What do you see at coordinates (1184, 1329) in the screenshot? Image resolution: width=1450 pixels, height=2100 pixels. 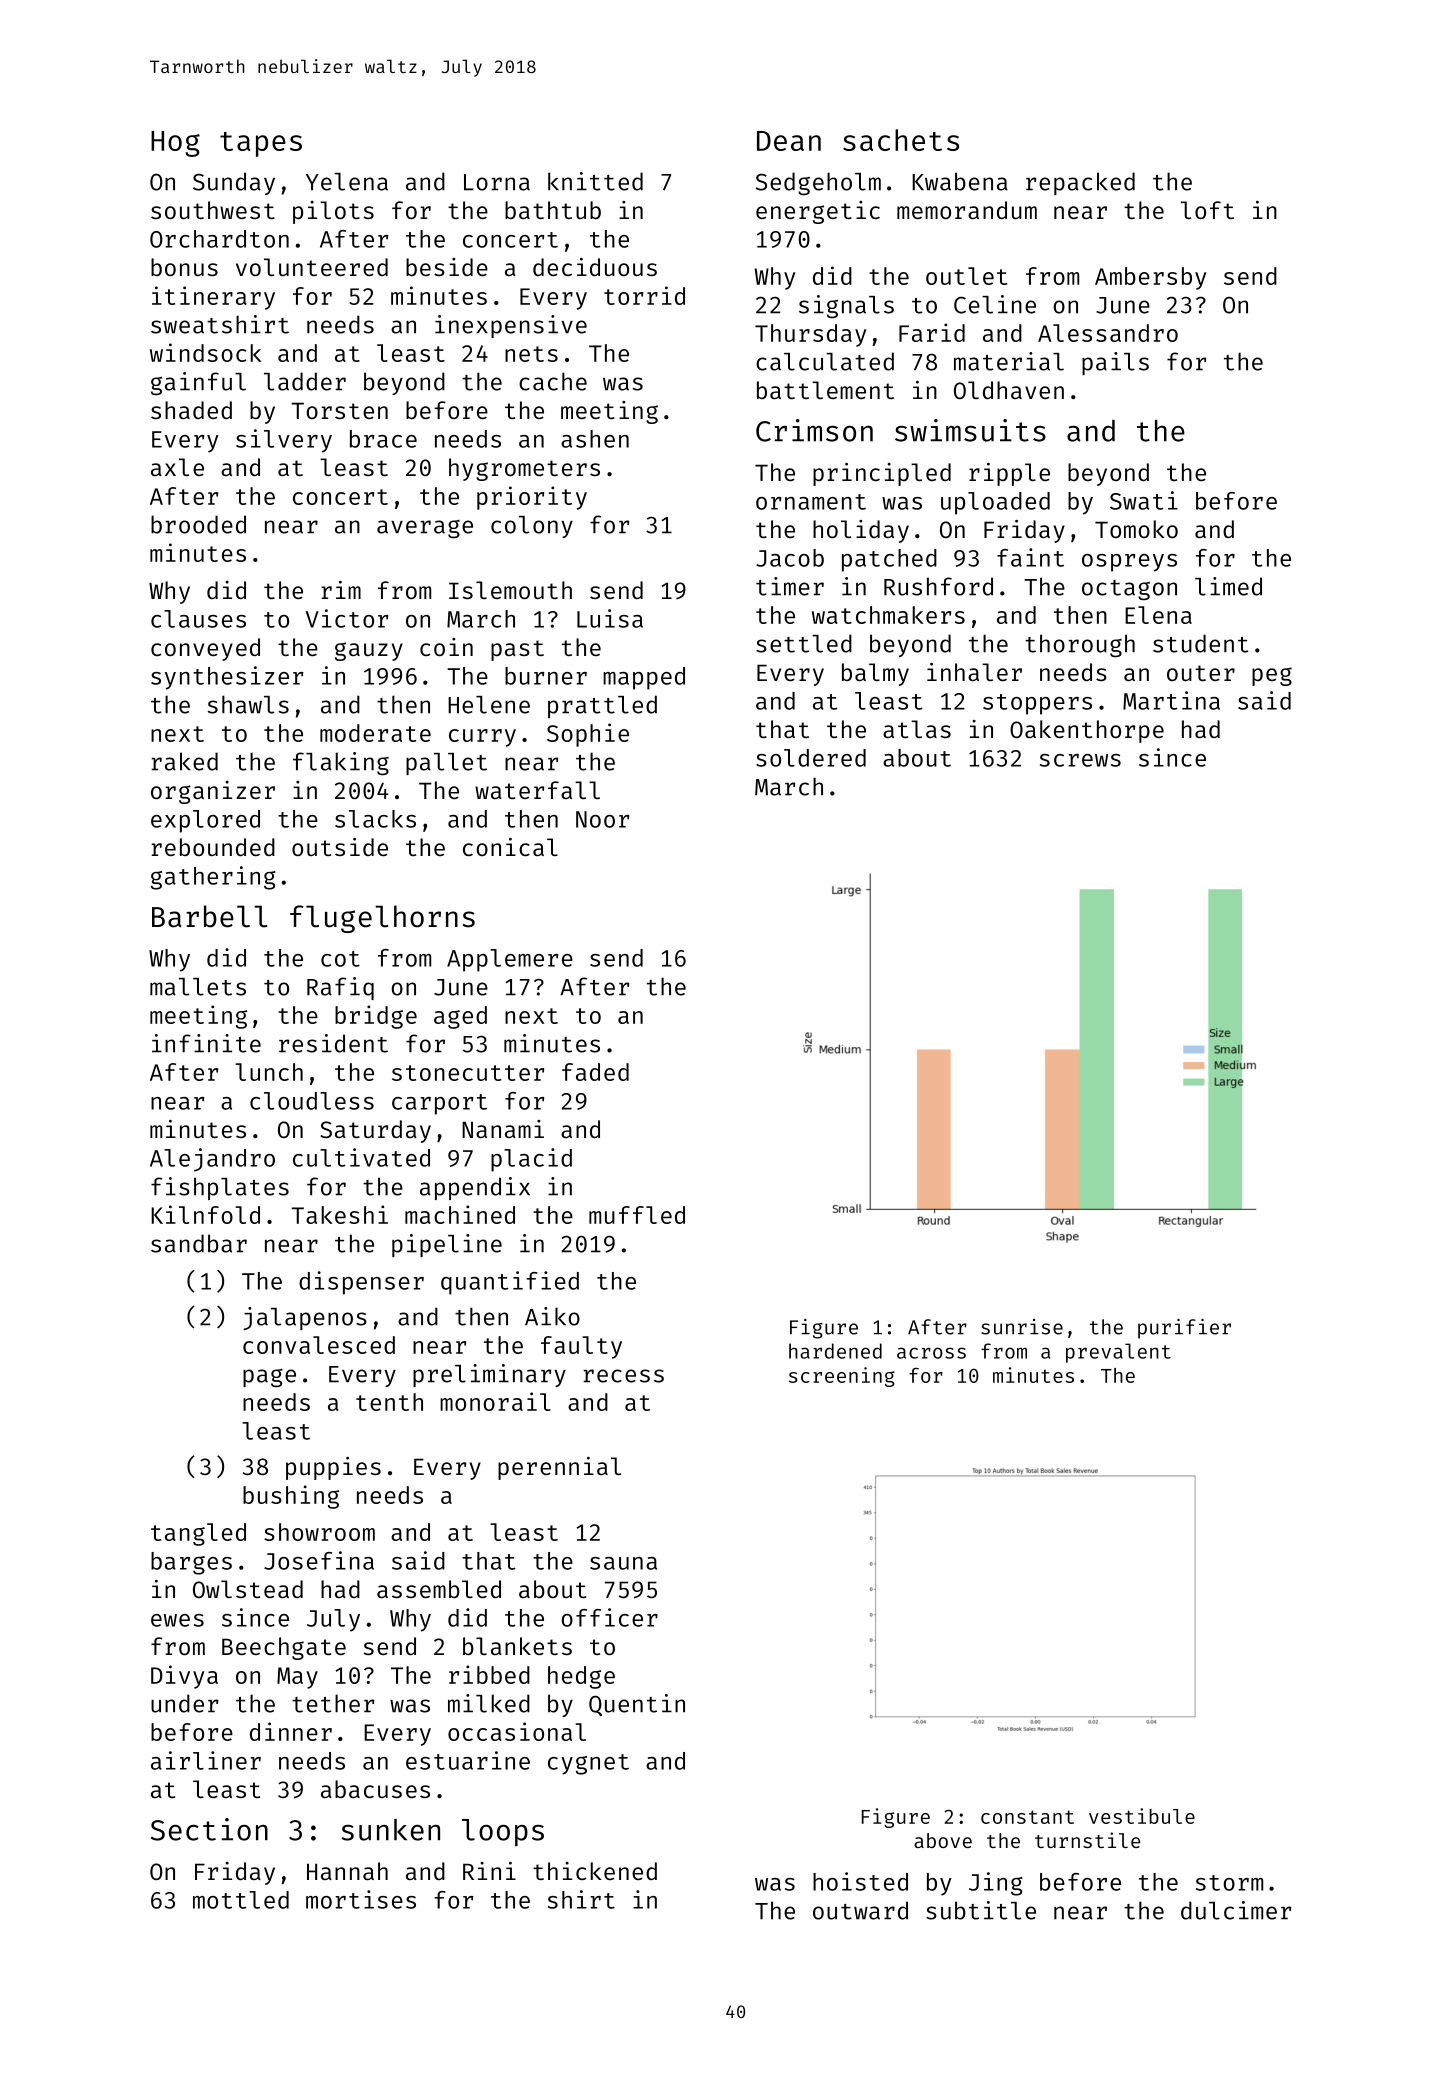 I see `purifier` at bounding box center [1184, 1329].
